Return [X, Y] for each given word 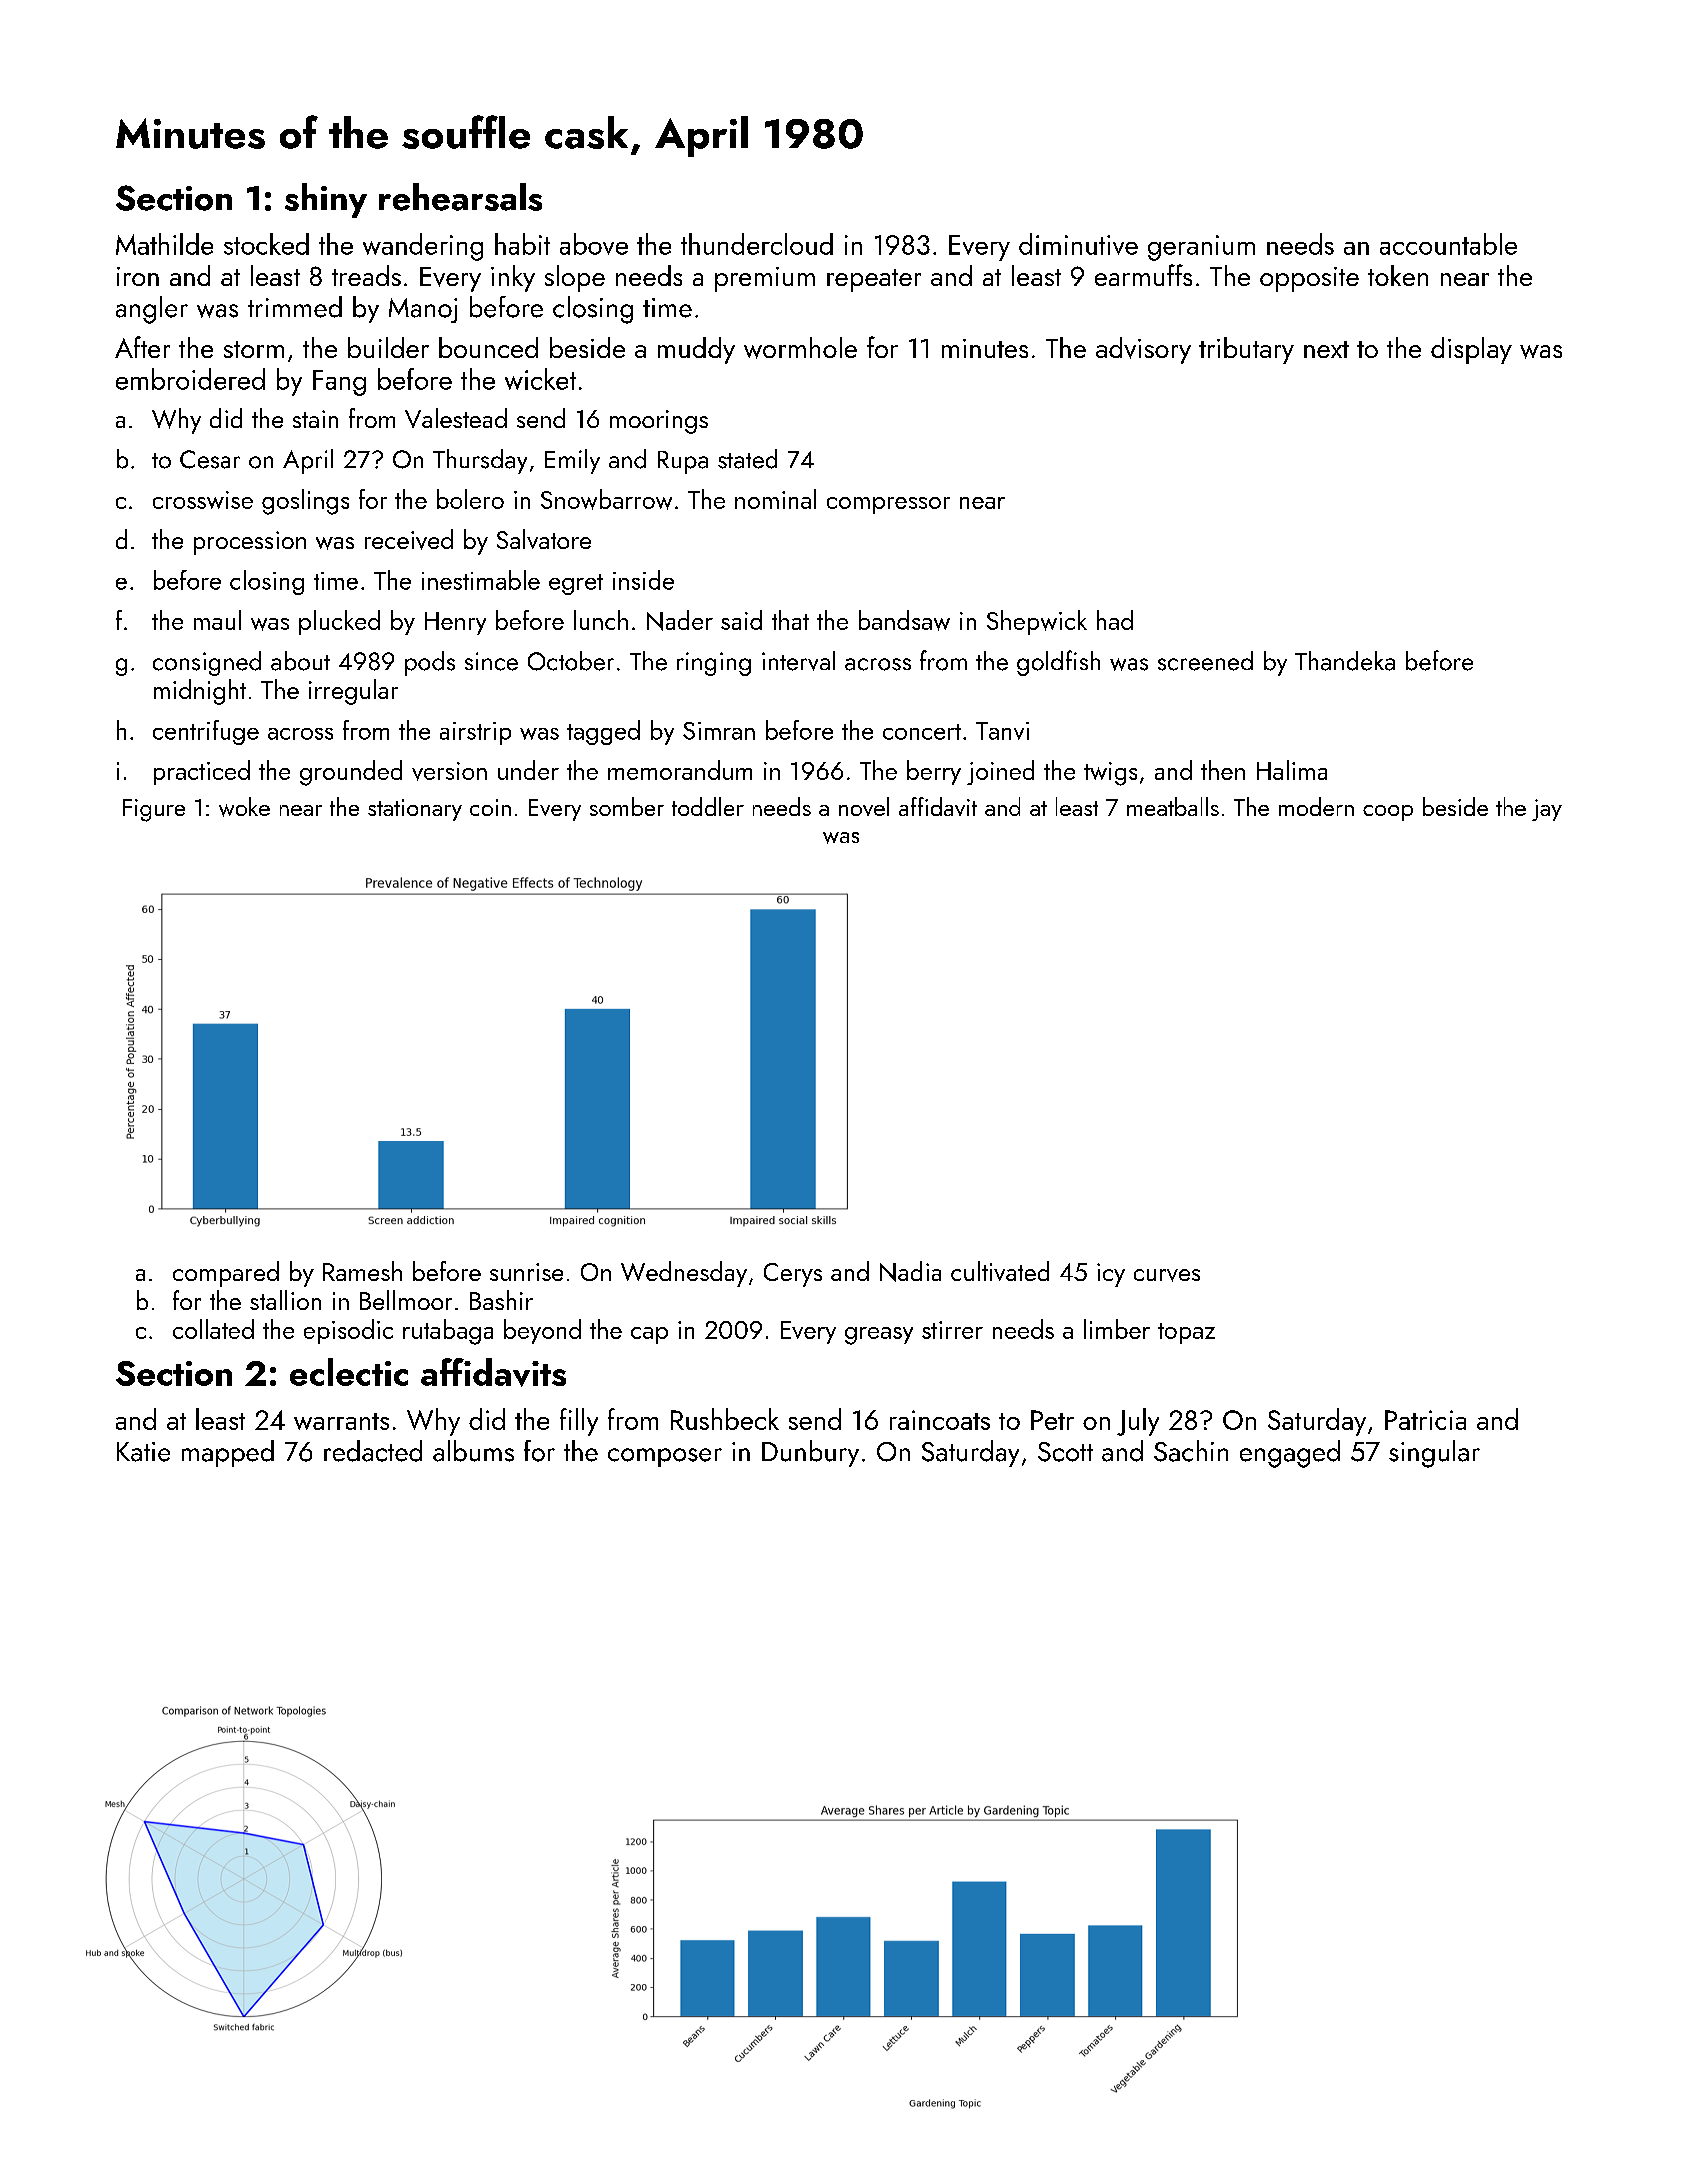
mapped [228, 1453]
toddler [708, 806]
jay [1547, 810]
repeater [874, 280]
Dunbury [810, 1453]
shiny [326, 200]
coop [1388, 813]
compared [226, 1274]
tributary [1246, 350]
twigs [1110, 774]
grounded [351, 773]
